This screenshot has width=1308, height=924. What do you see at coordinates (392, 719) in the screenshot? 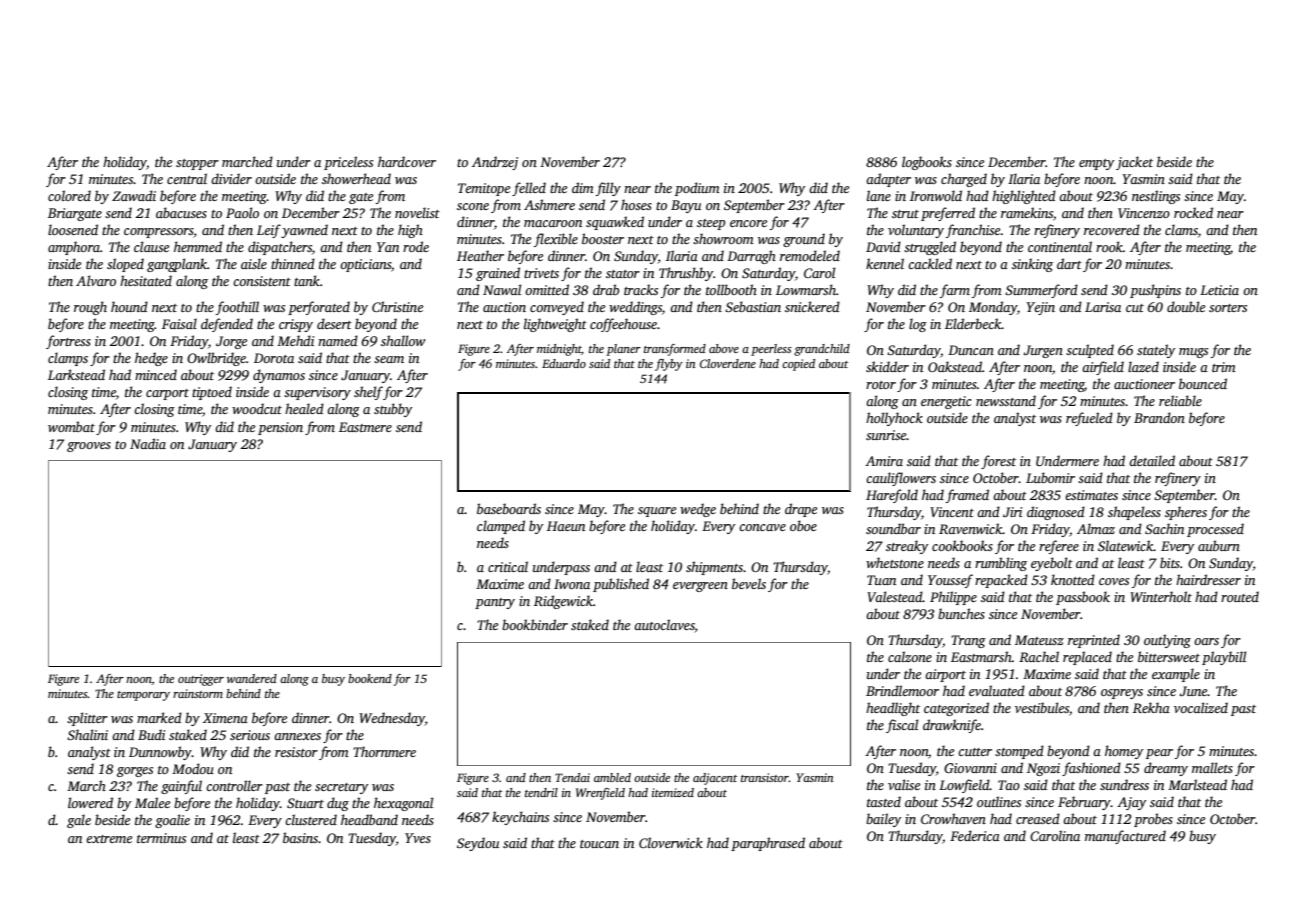
I see `Wednesday` at bounding box center [392, 719].
